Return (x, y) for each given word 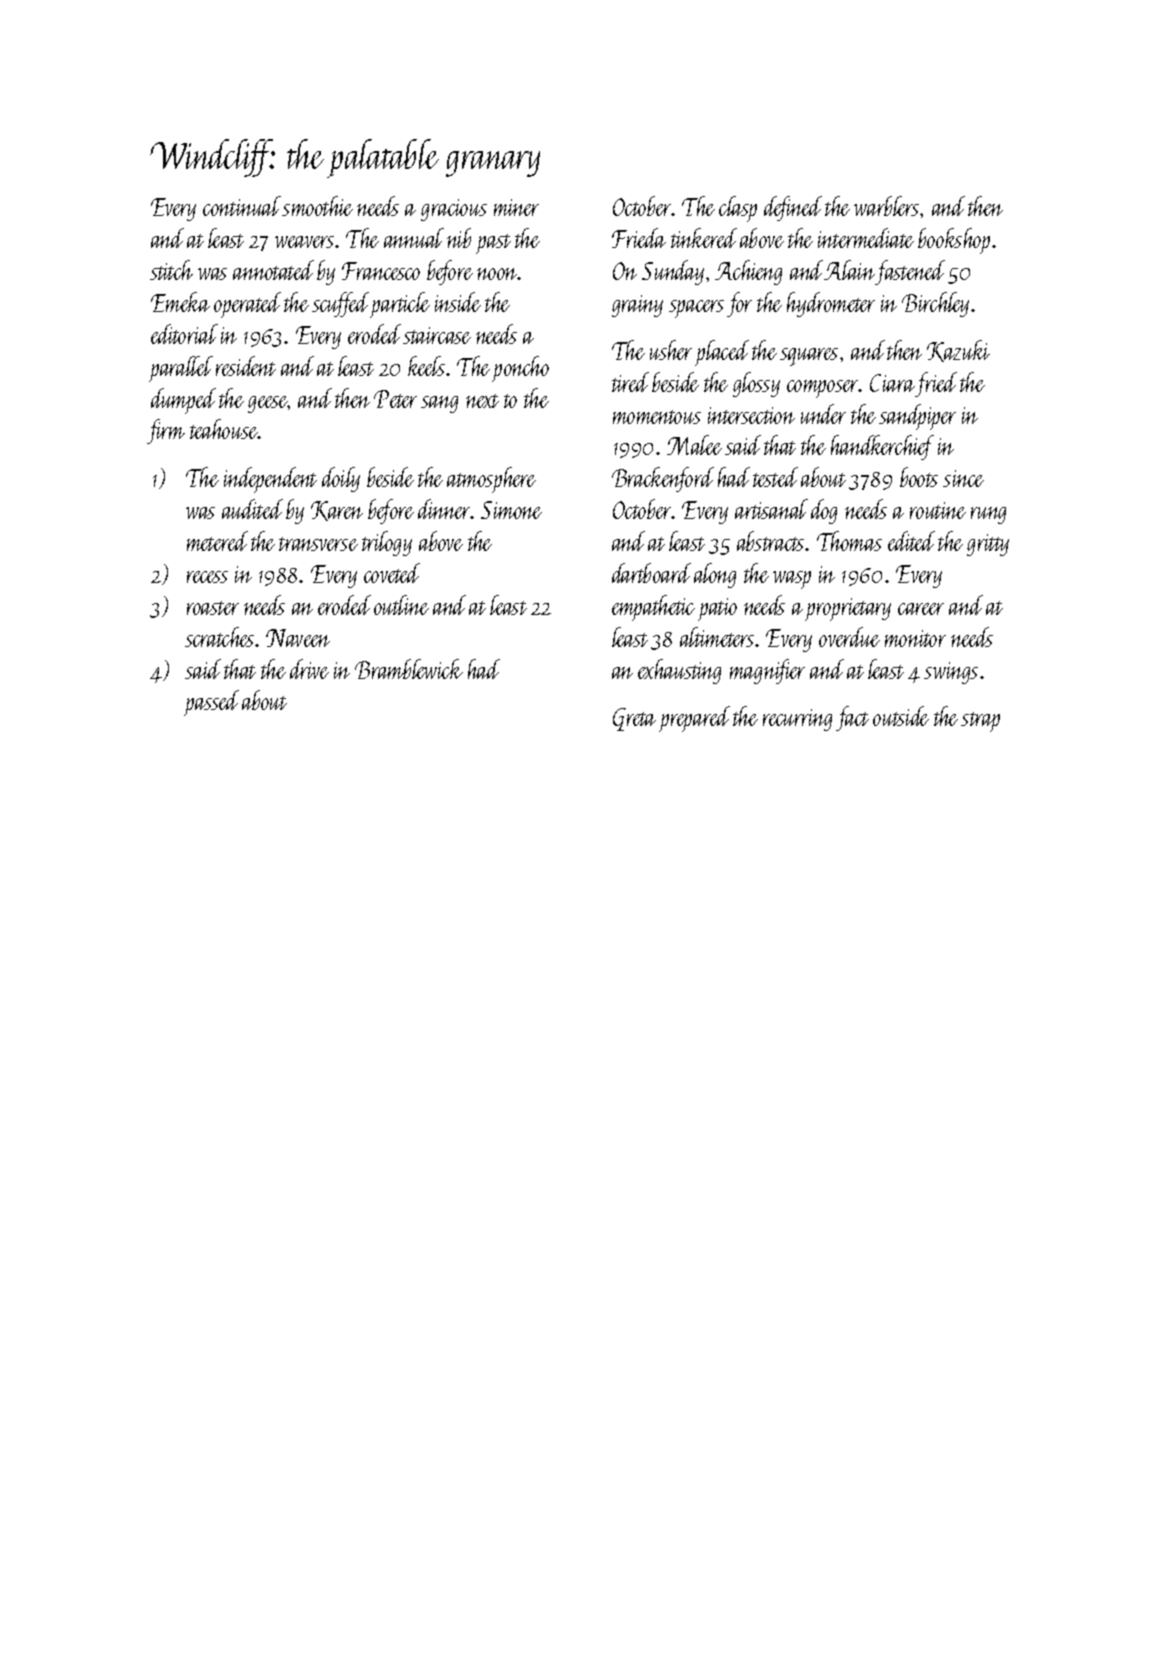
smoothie (317, 206)
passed (211, 703)
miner (516, 207)
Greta (634, 719)
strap (980, 722)
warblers (886, 206)
